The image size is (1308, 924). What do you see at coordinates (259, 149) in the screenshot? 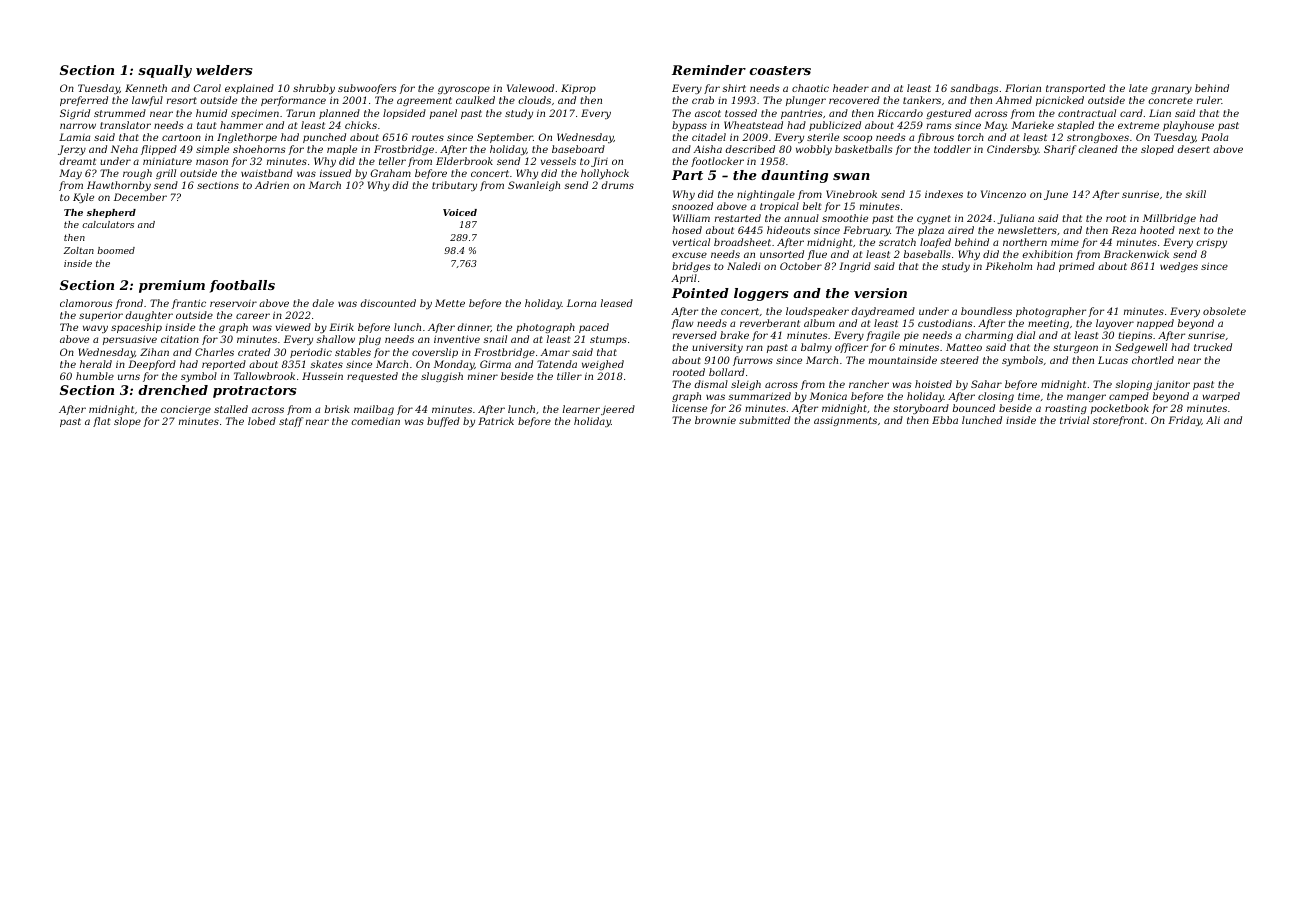
I see `shoehorns` at bounding box center [259, 149].
